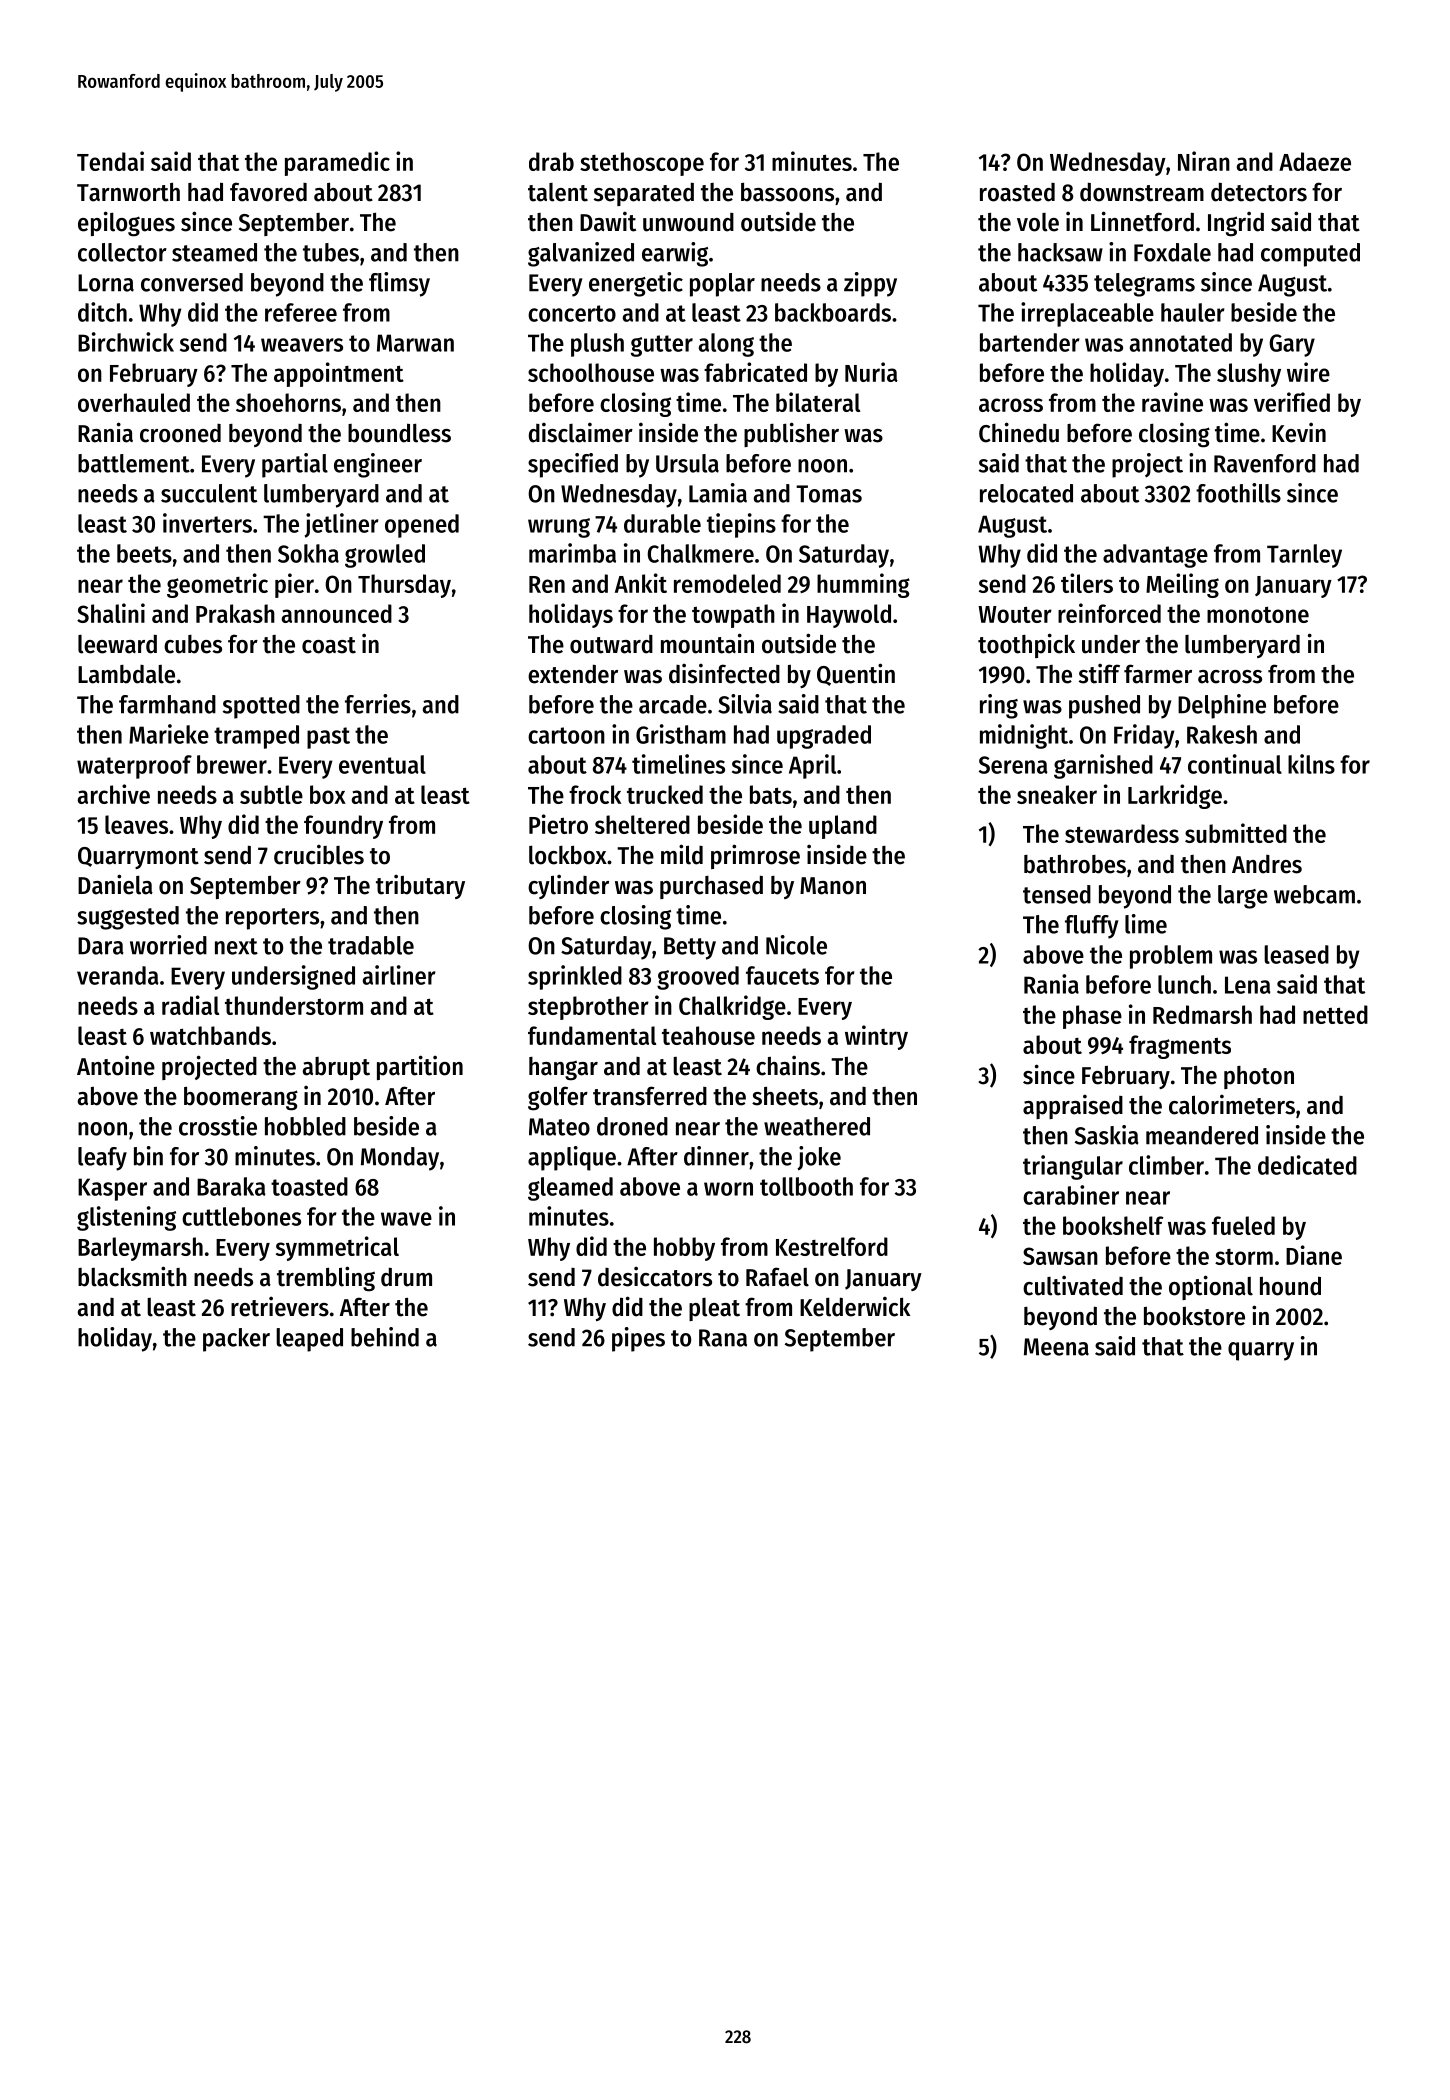 The width and height of the image is (1450, 2100). I want to click on Nicole, so click(796, 945).
